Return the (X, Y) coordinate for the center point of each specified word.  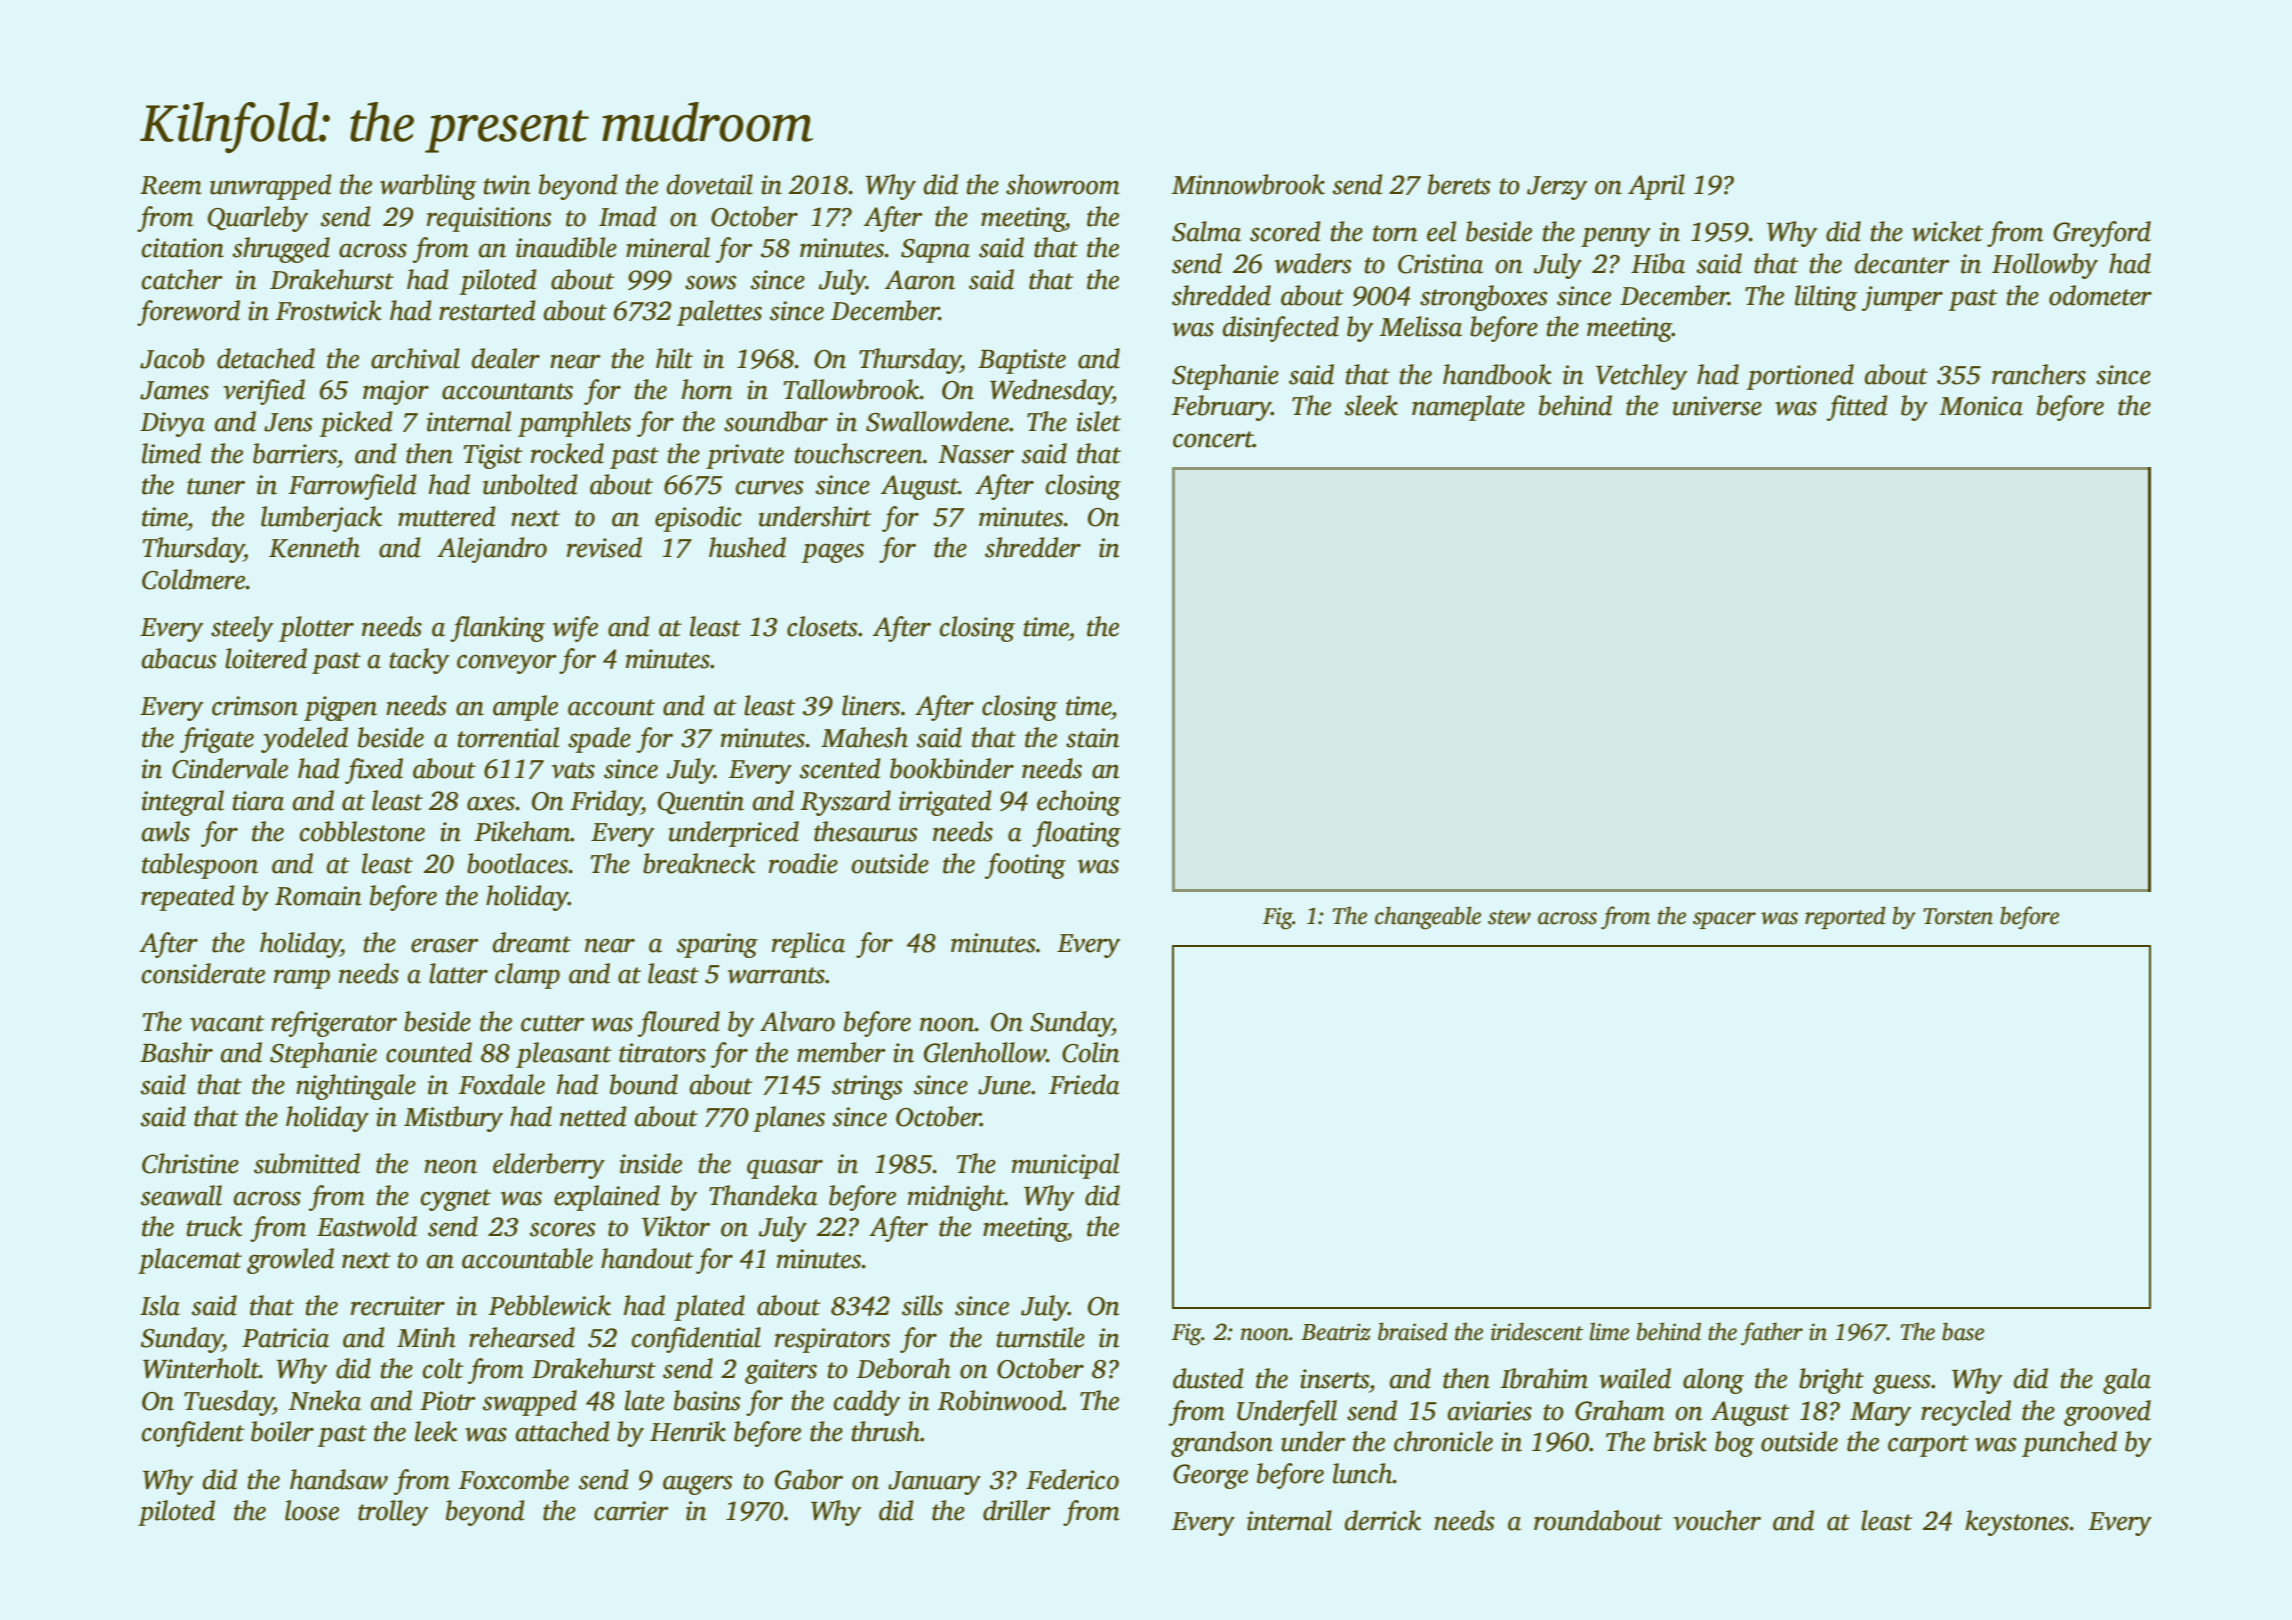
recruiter (398, 1306)
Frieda (1084, 1084)
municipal (1065, 1166)
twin (507, 185)
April (1656, 187)
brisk (1680, 1441)
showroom (1063, 184)
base (1963, 1331)
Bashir (176, 1052)
